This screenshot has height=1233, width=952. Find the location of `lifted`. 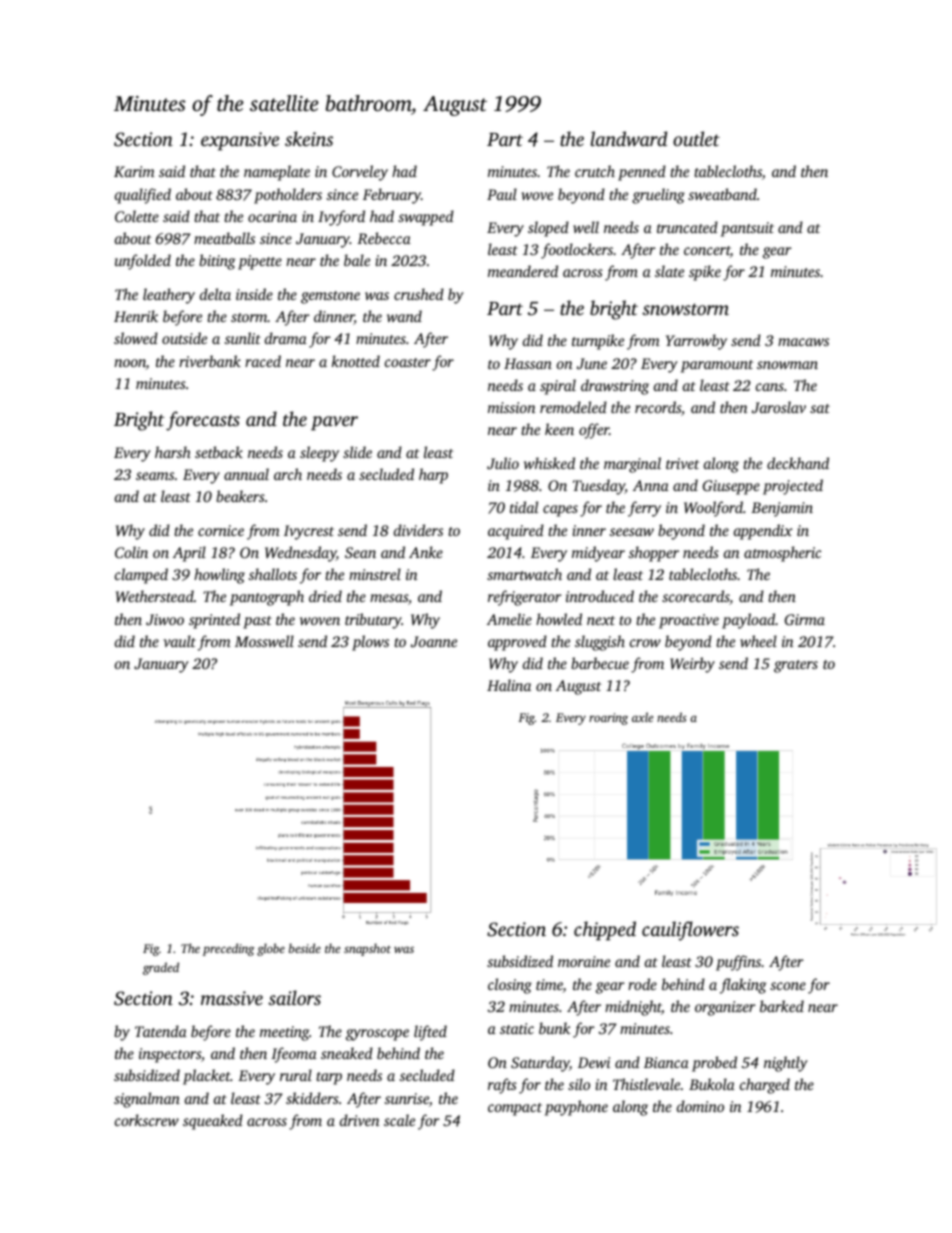

lifted is located at coordinates (430, 1033).
